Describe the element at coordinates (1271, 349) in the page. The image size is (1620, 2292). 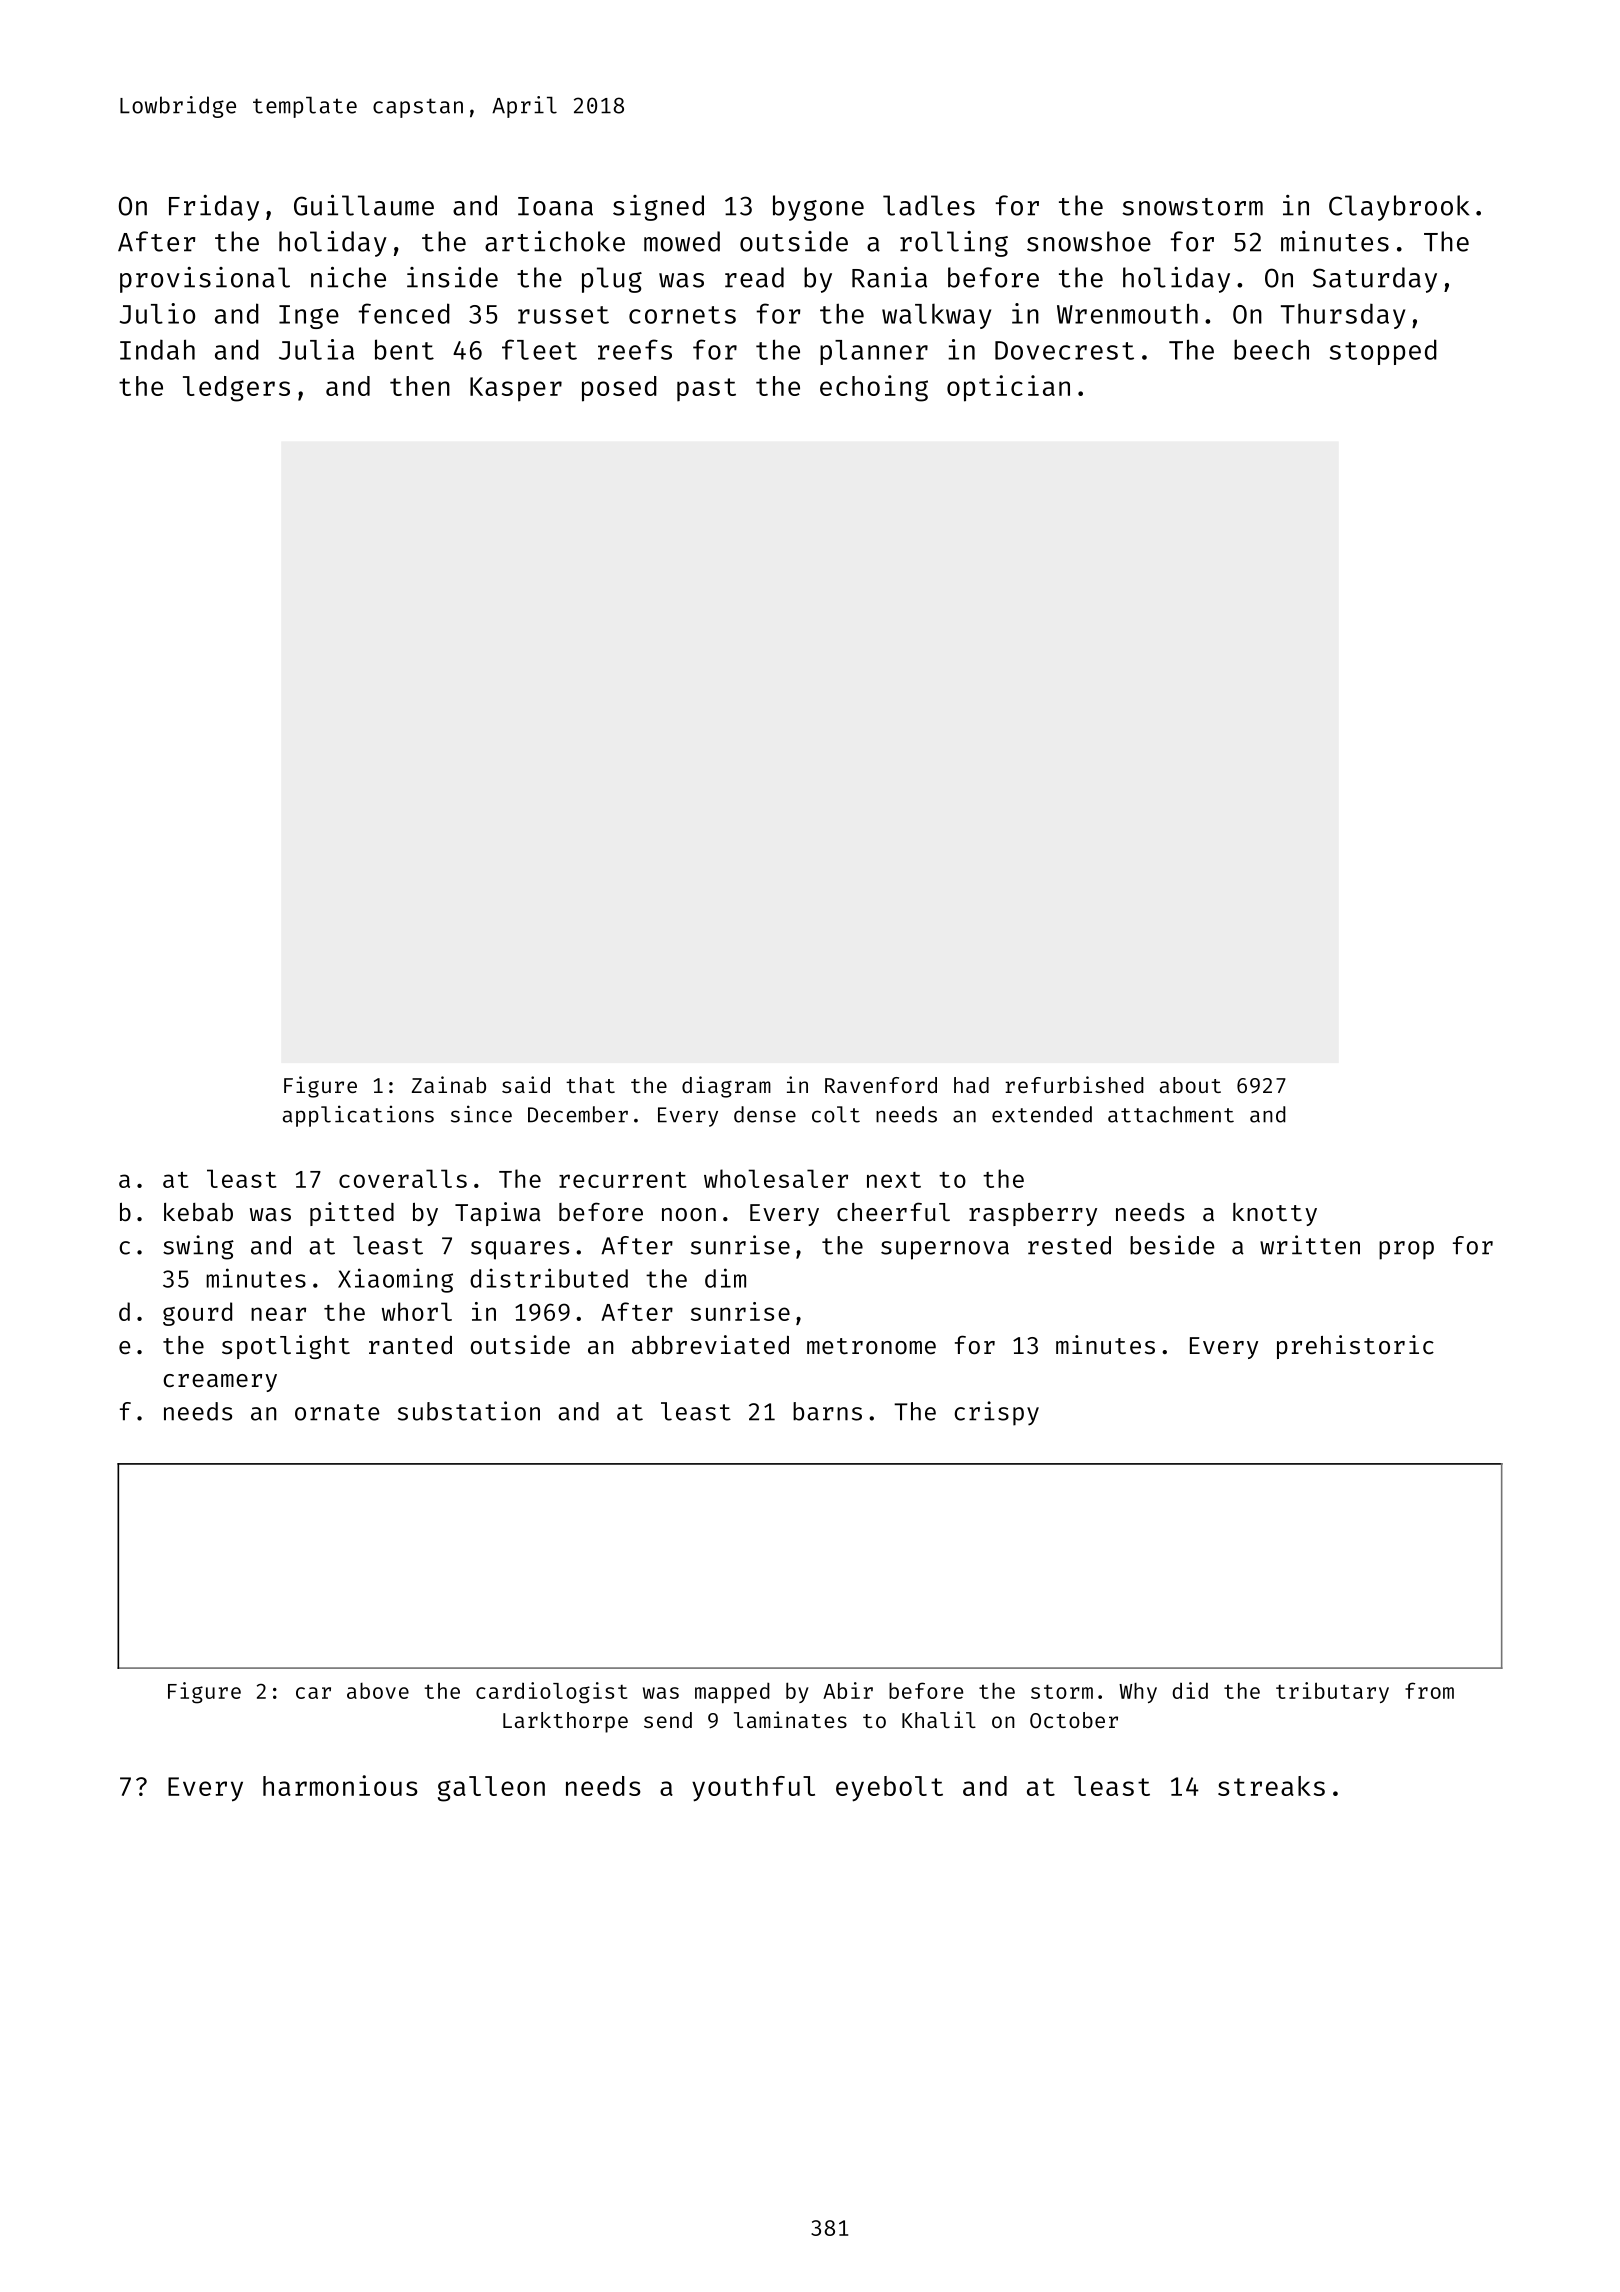
I see `beech` at that location.
